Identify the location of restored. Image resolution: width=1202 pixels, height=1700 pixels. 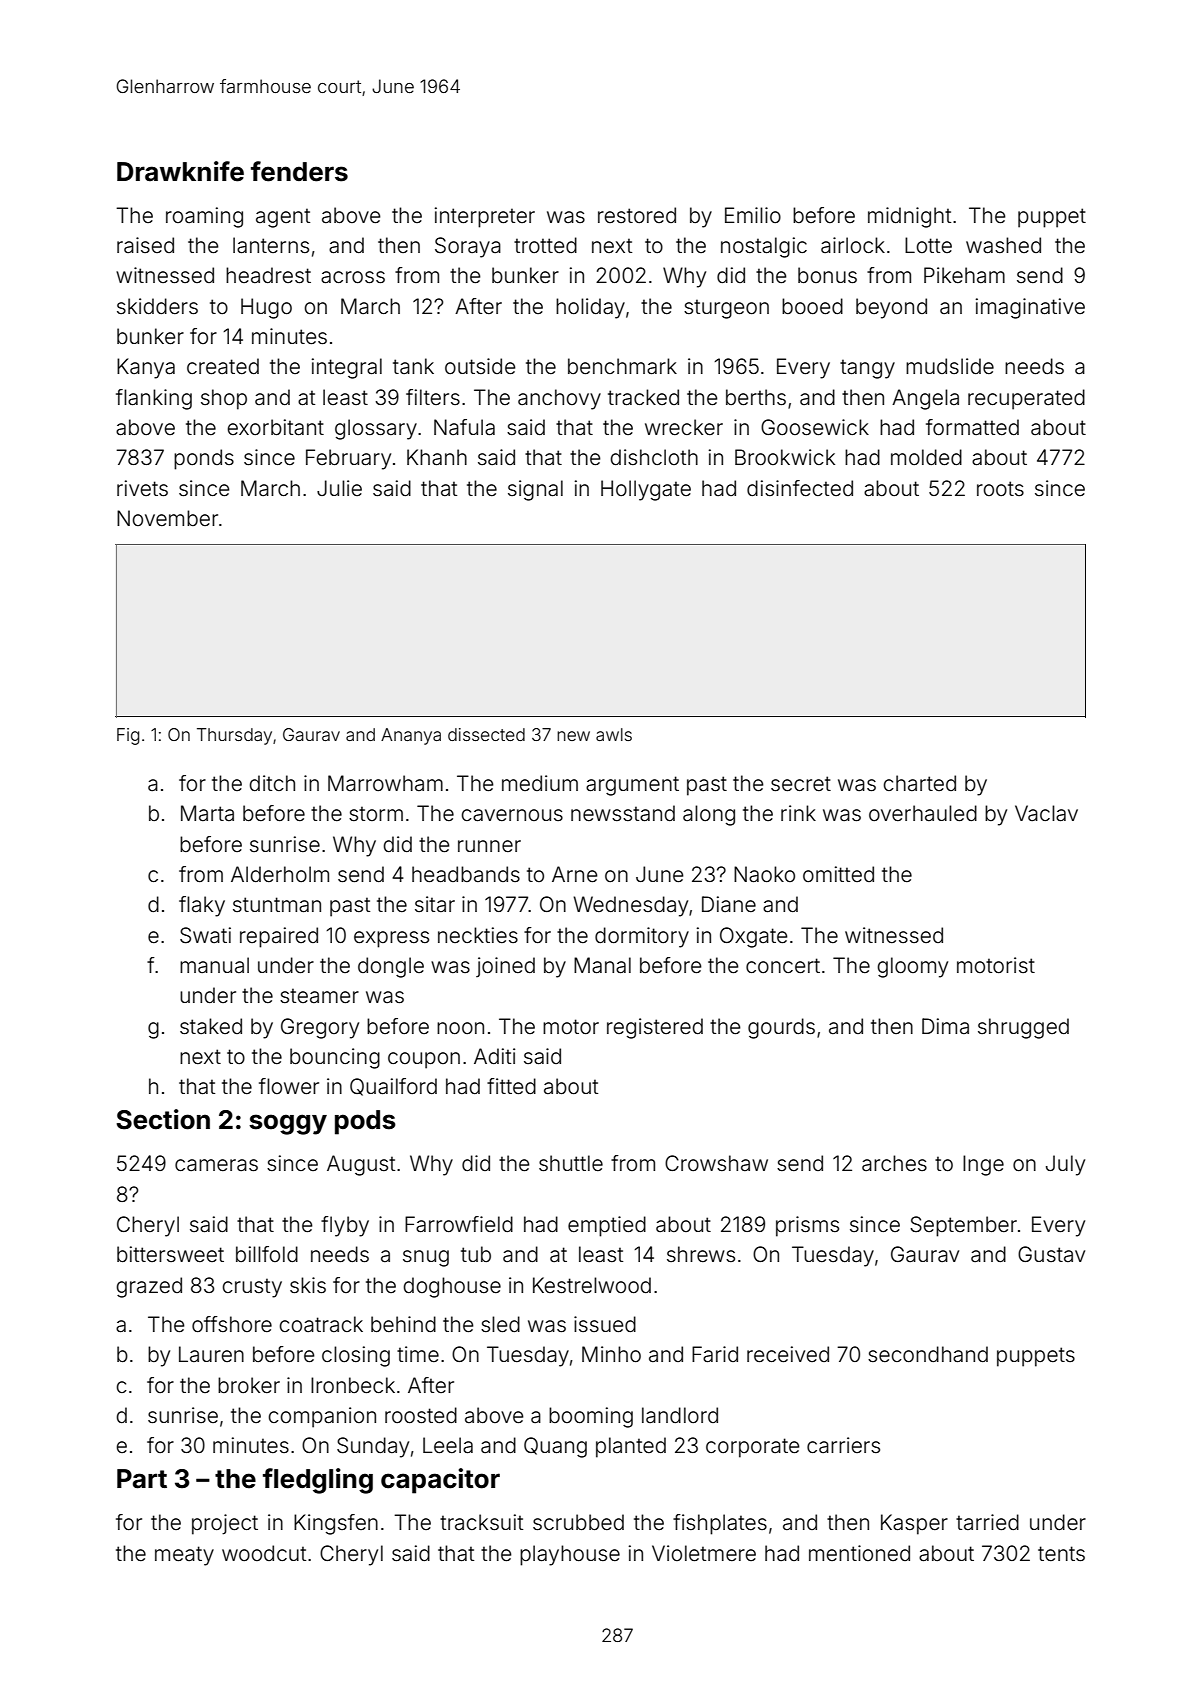
(637, 215).
